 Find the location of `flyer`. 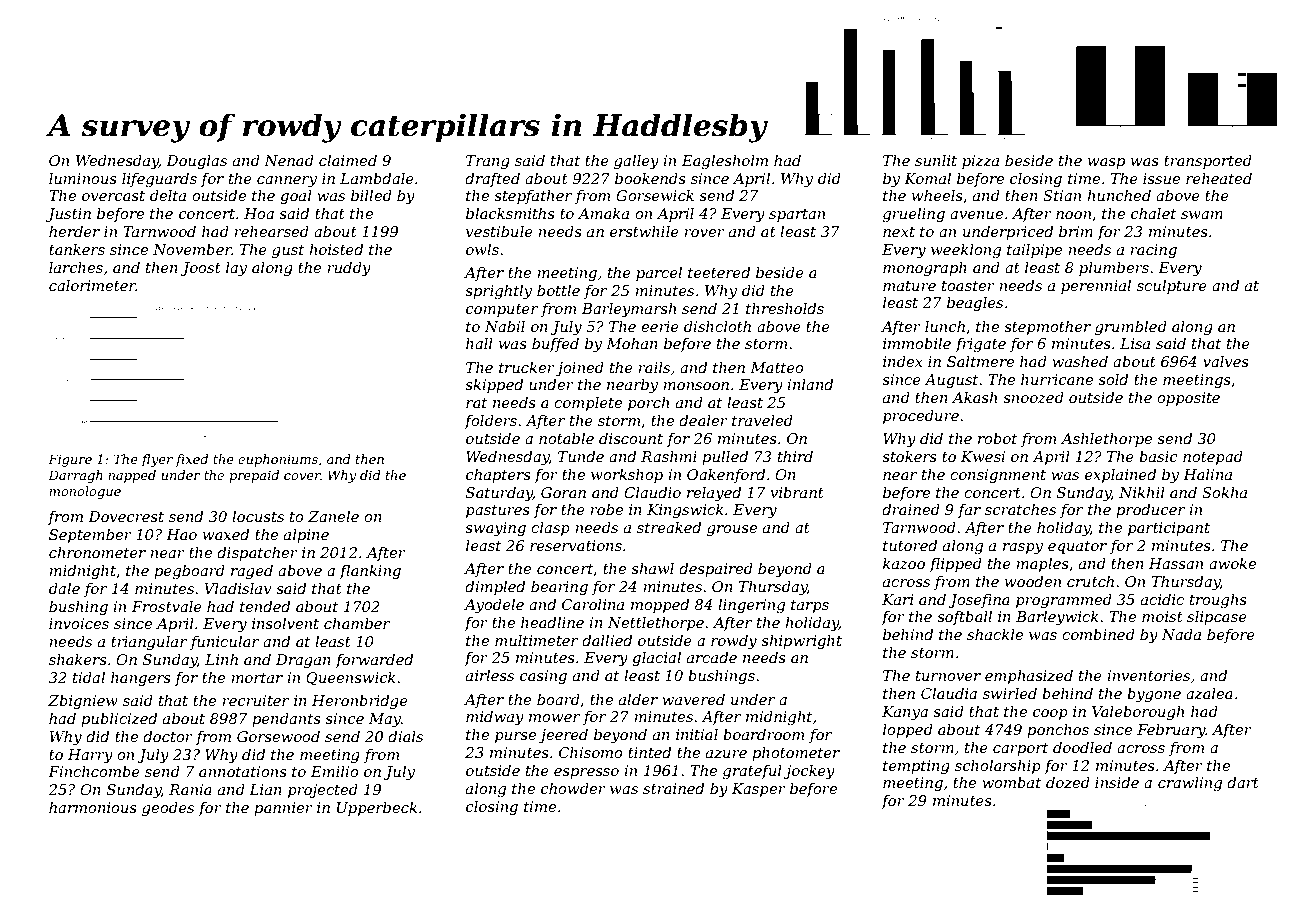

flyer is located at coordinates (157, 460).
